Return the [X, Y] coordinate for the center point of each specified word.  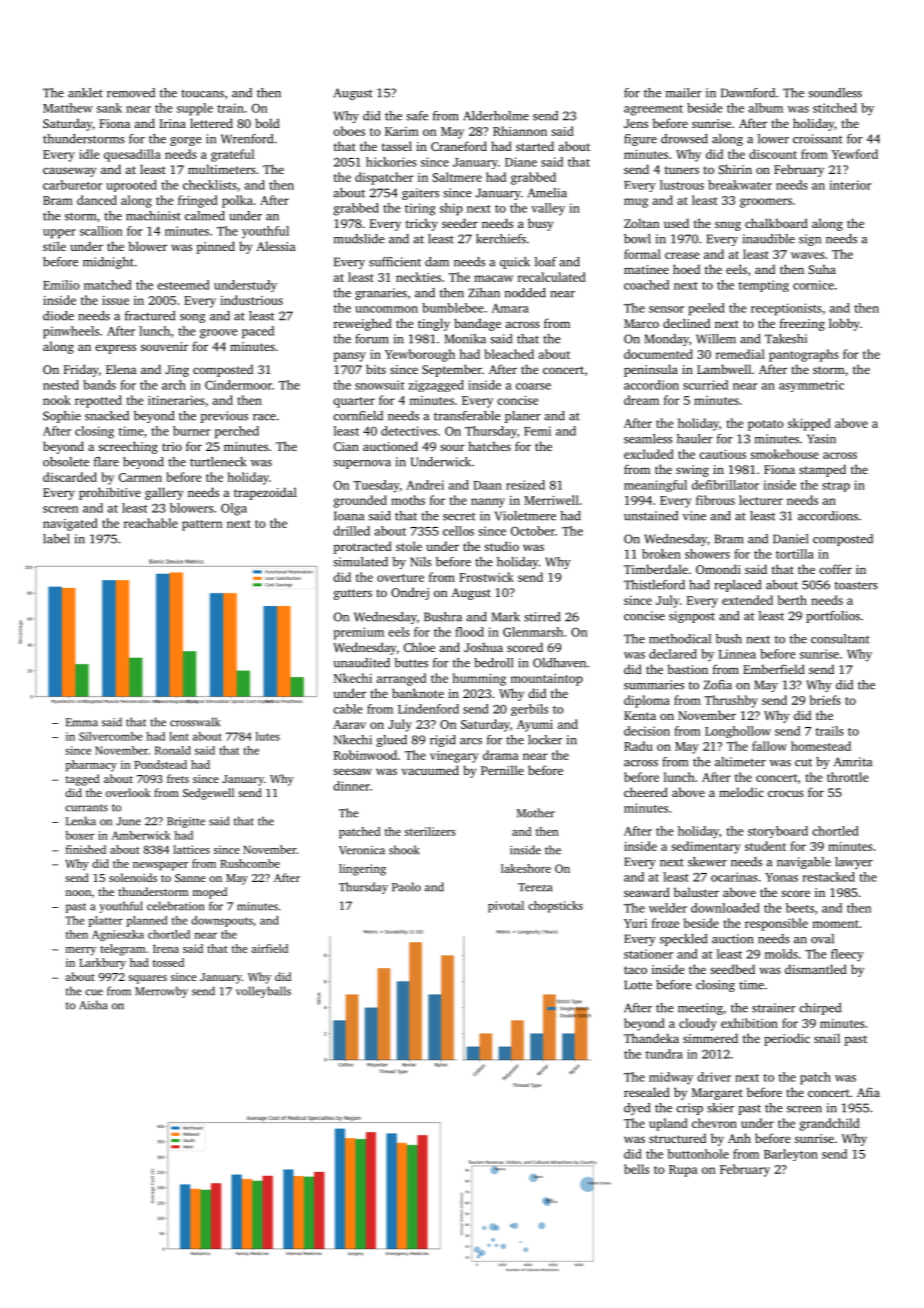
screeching [128, 447]
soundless [835, 93]
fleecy [847, 955]
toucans [202, 94]
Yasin [821, 439]
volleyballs [263, 992]
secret [459, 516]
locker [545, 740]
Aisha [93, 1005]
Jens [636, 123]
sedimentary [706, 847]
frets [178, 778]
